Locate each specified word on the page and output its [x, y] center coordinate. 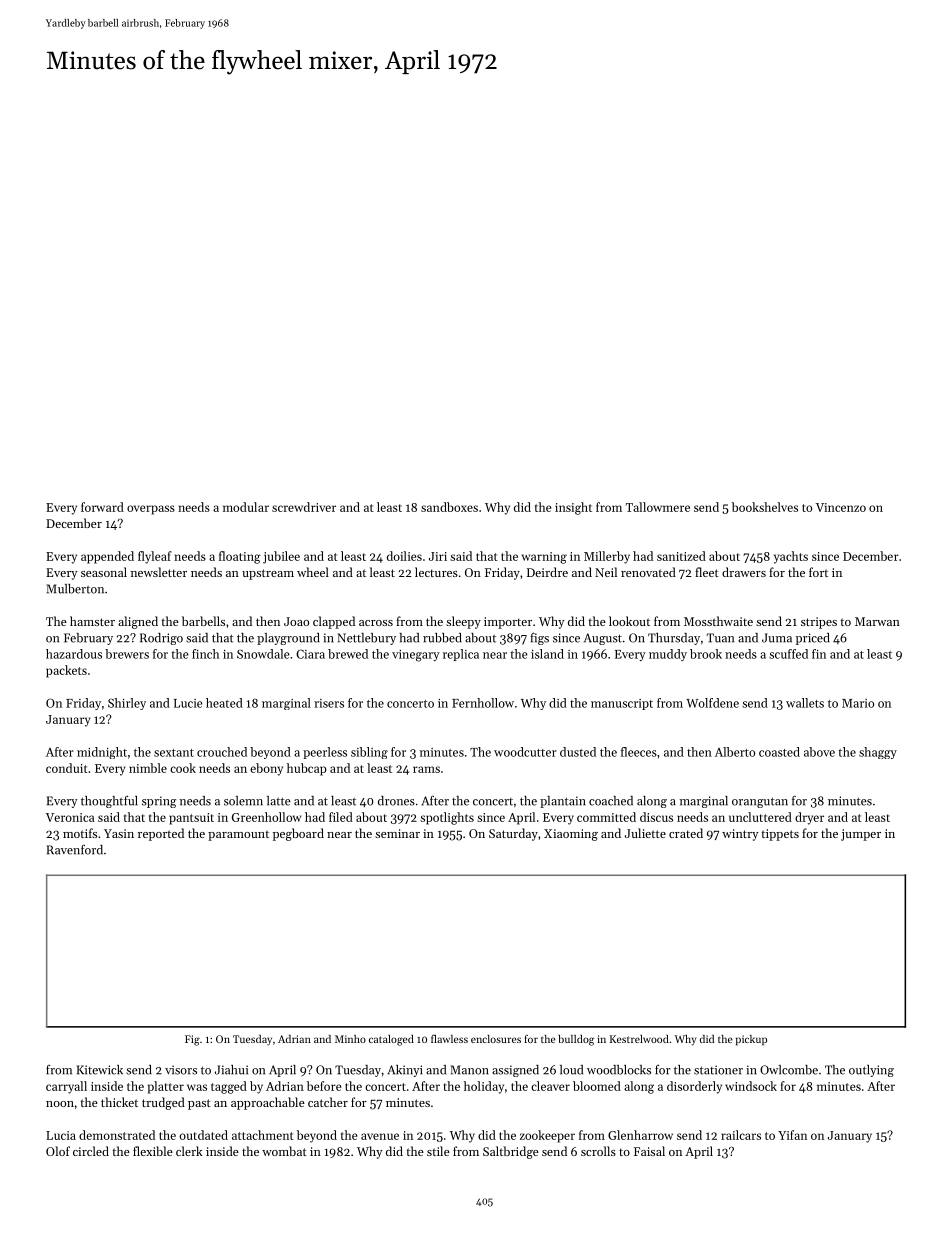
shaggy [878, 753]
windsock [751, 1086]
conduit [67, 768]
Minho [350, 1039]
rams [426, 769]
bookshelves [765, 507]
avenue [380, 1136]
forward [102, 507]
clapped [334, 622]
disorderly [694, 1087]
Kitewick [100, 1070]
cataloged [391, 1040]
